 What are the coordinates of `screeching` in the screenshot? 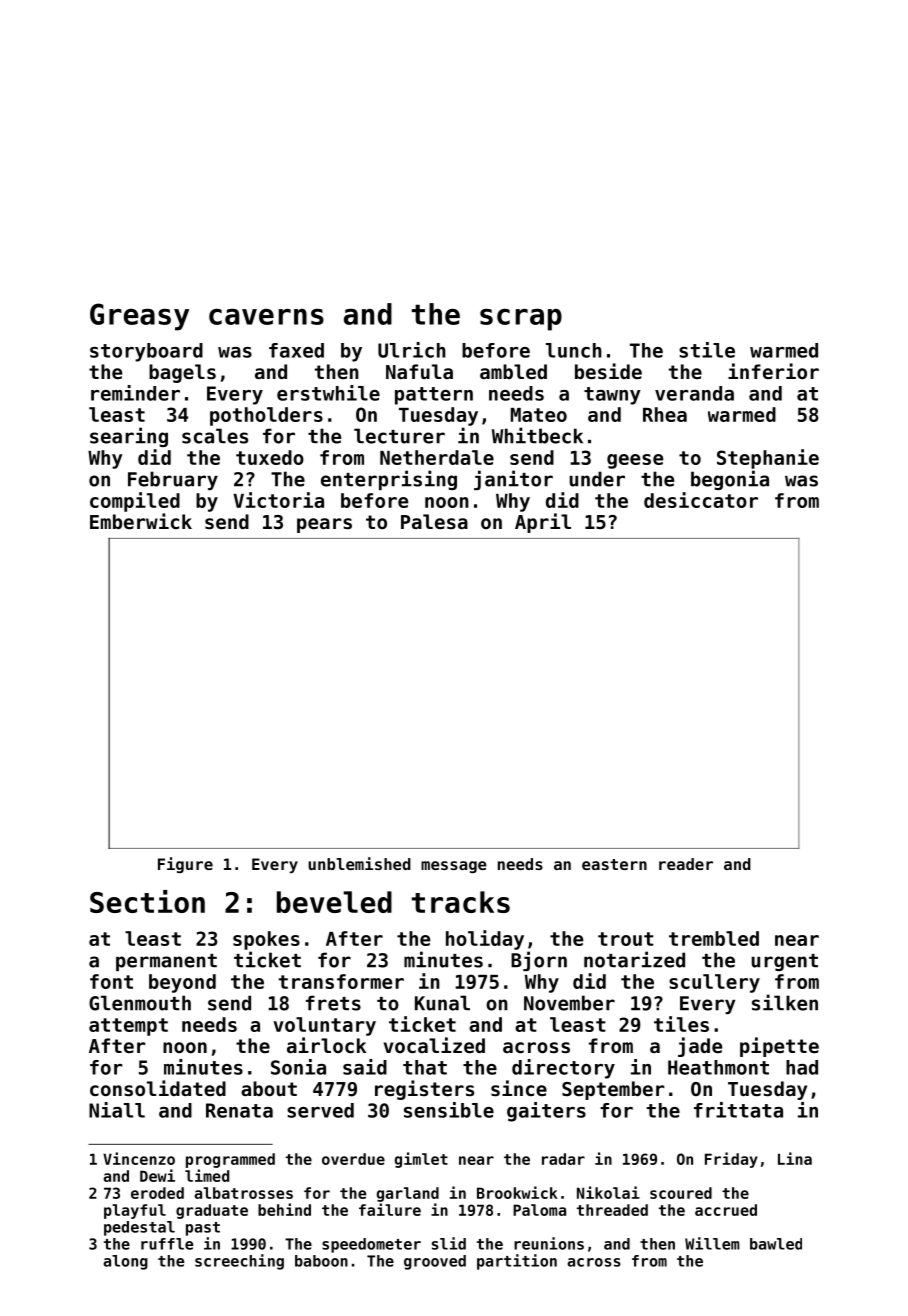 It's located at (239, 1262).
